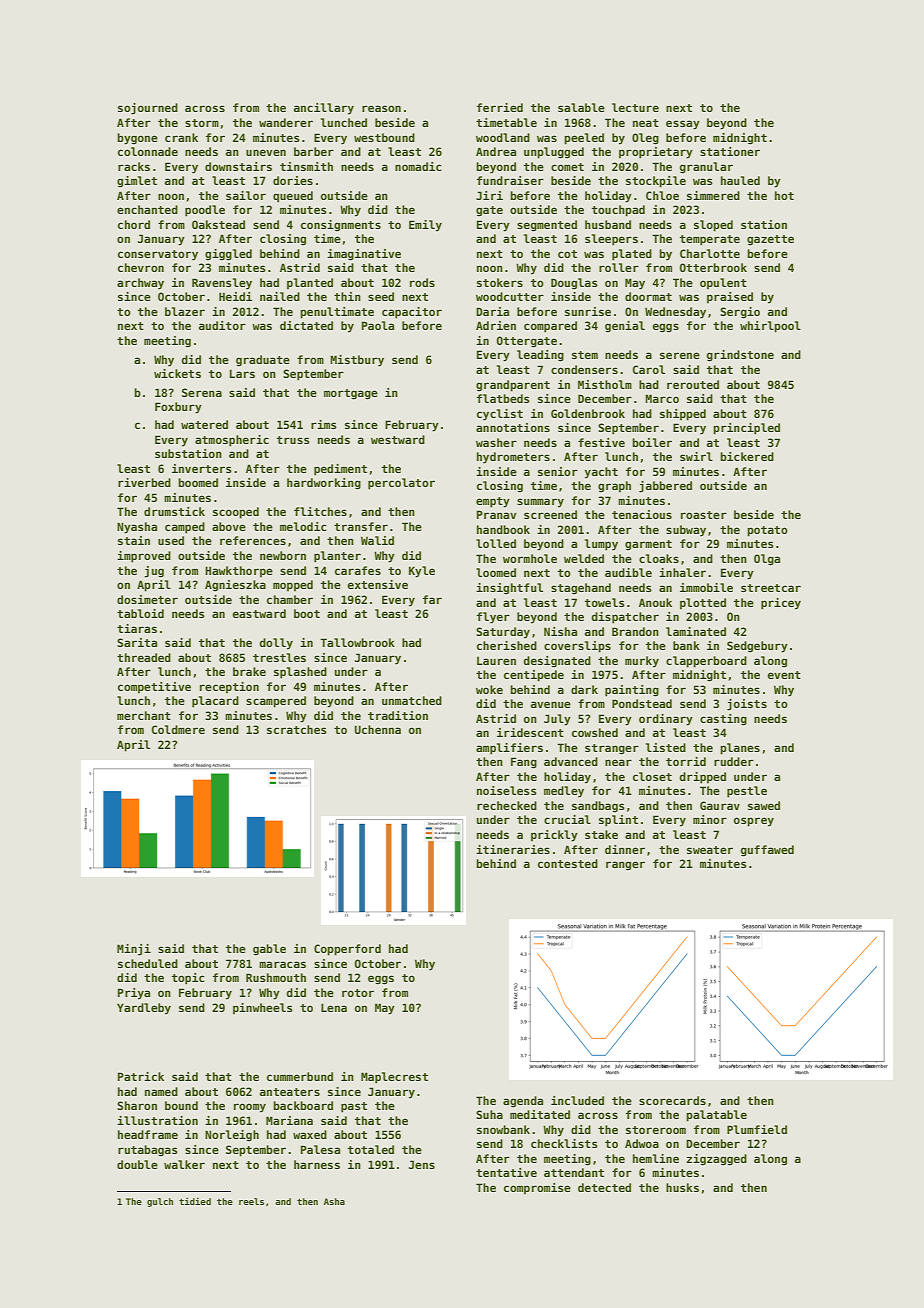 The height and width of the screenshot is (1308, 924). What do you see at coordinates (381, 108) in the screenshot?
I see `reason` at bounding box center [381, 108].
